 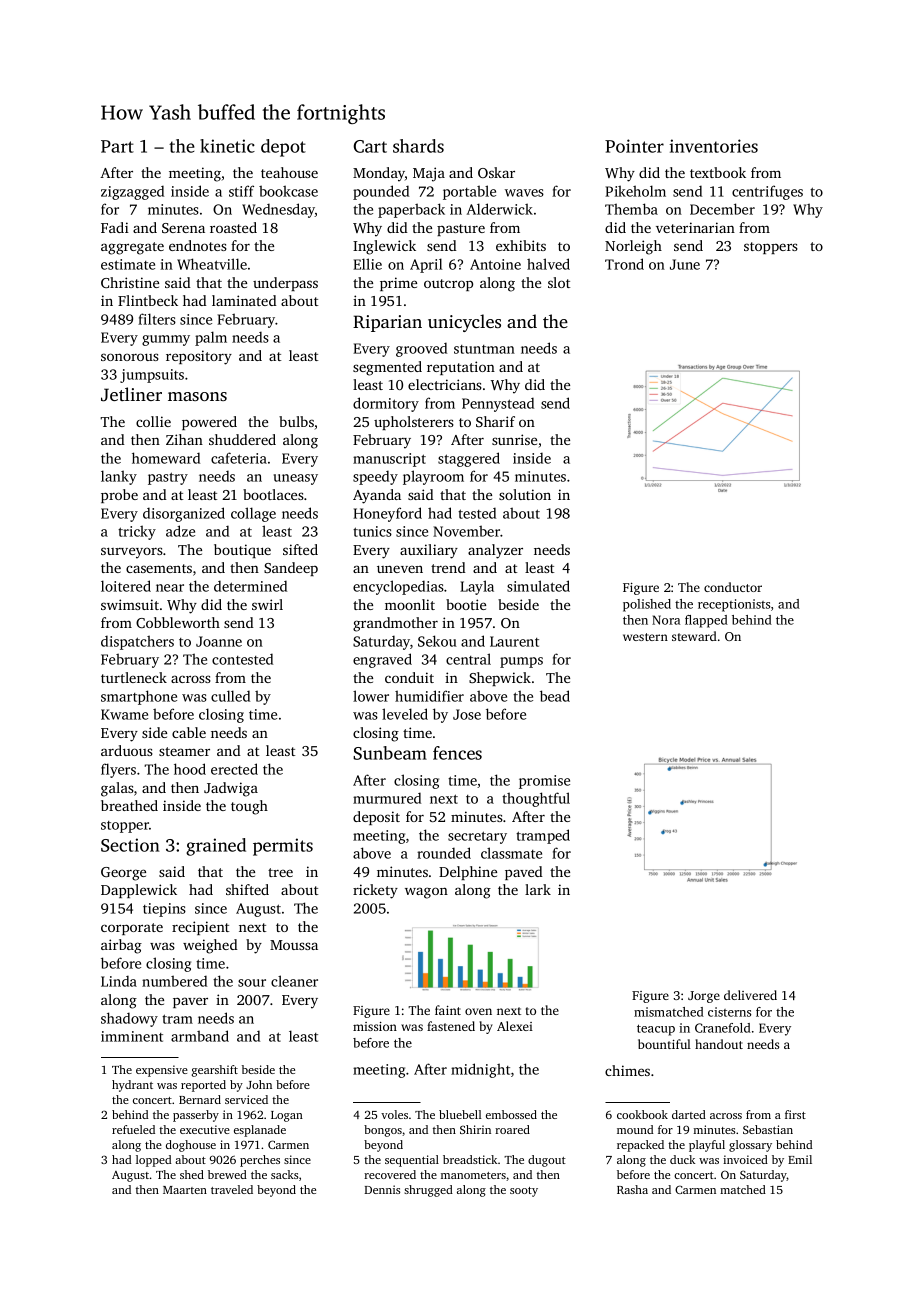 I want to click on promise, so click(x=544, y=782).
